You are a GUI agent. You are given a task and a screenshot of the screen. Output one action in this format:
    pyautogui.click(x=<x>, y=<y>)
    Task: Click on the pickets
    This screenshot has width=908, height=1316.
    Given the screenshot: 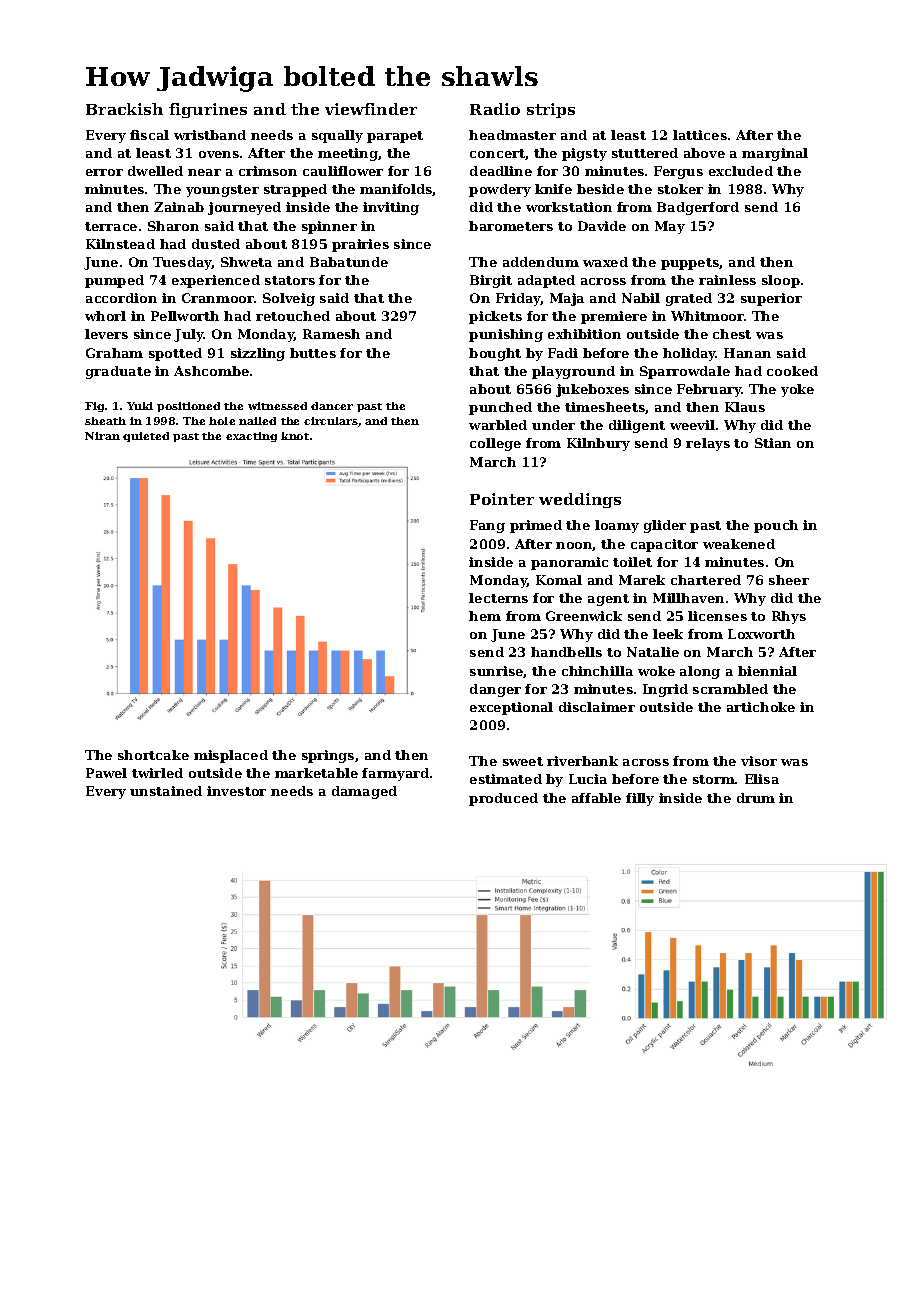 What is the action you would take?
    pyautogui.click(x=495, y=317)
